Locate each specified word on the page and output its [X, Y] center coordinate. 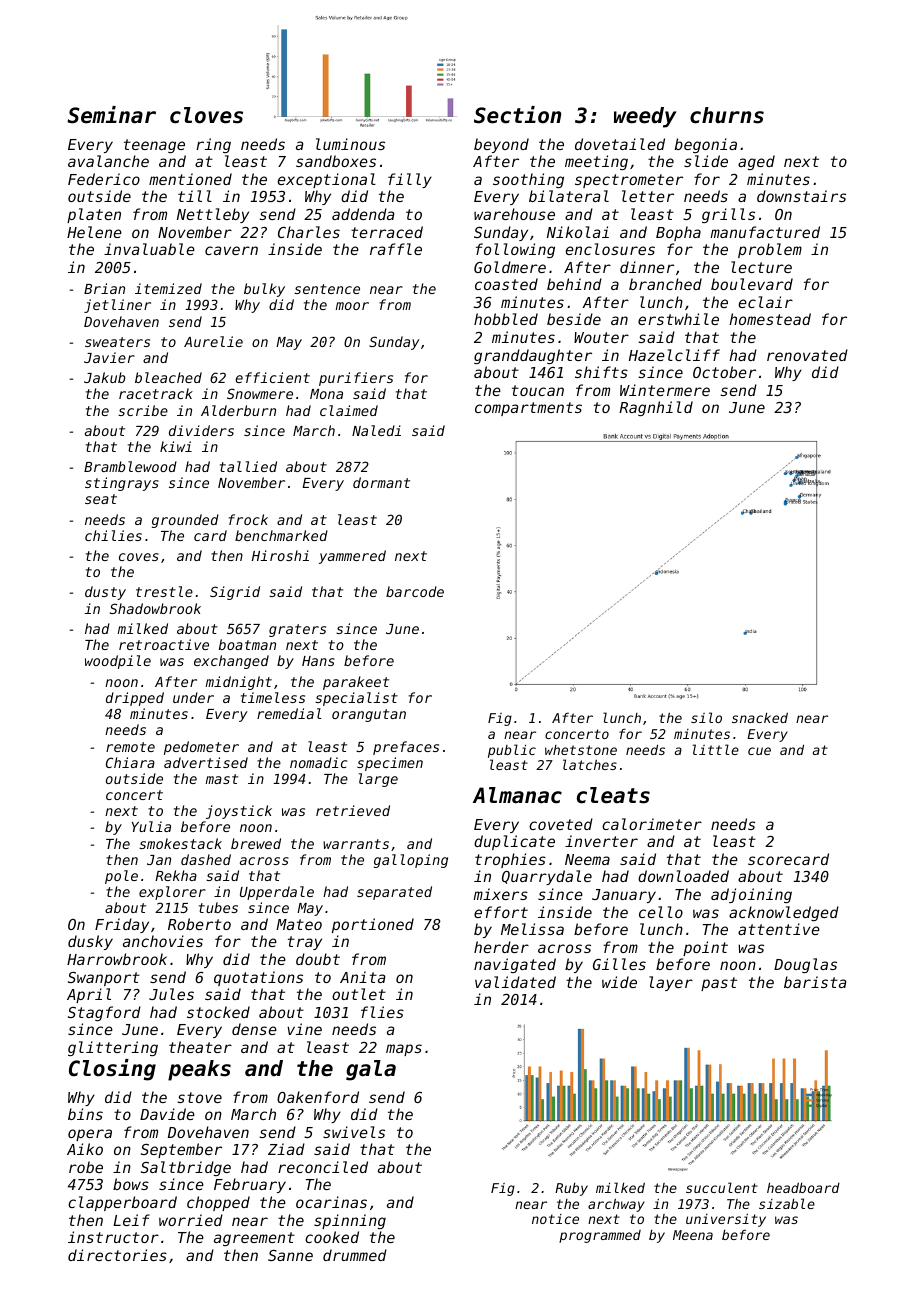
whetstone [581, 750]
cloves [206, 115]
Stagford [104, 1013]
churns [727, 115]
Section [517, 115]
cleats [613, 795]
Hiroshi [280, 555]
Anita [362, 977]
